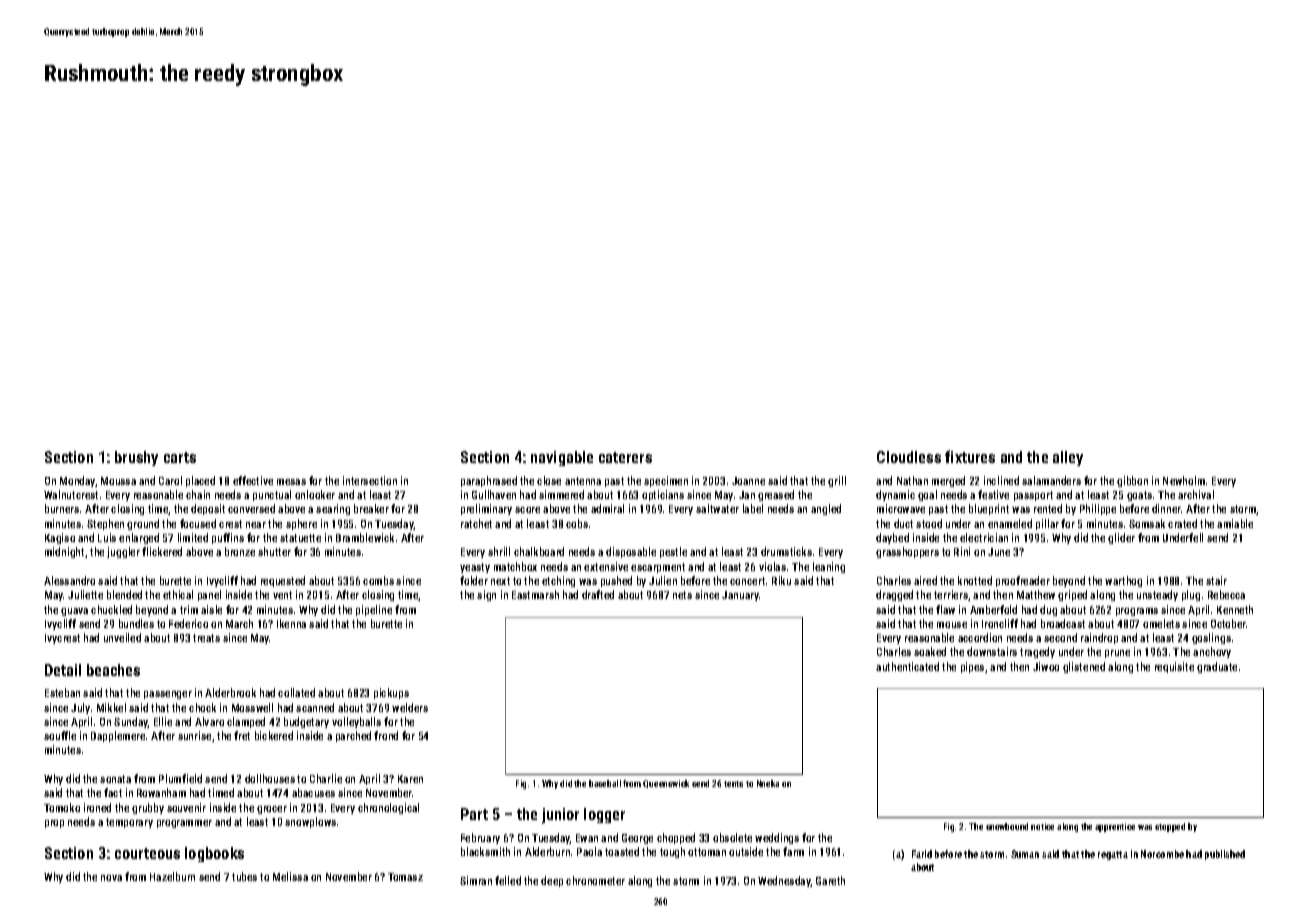 The image size is (1308, 924). I want to click on pickups, so click(391, 693).
